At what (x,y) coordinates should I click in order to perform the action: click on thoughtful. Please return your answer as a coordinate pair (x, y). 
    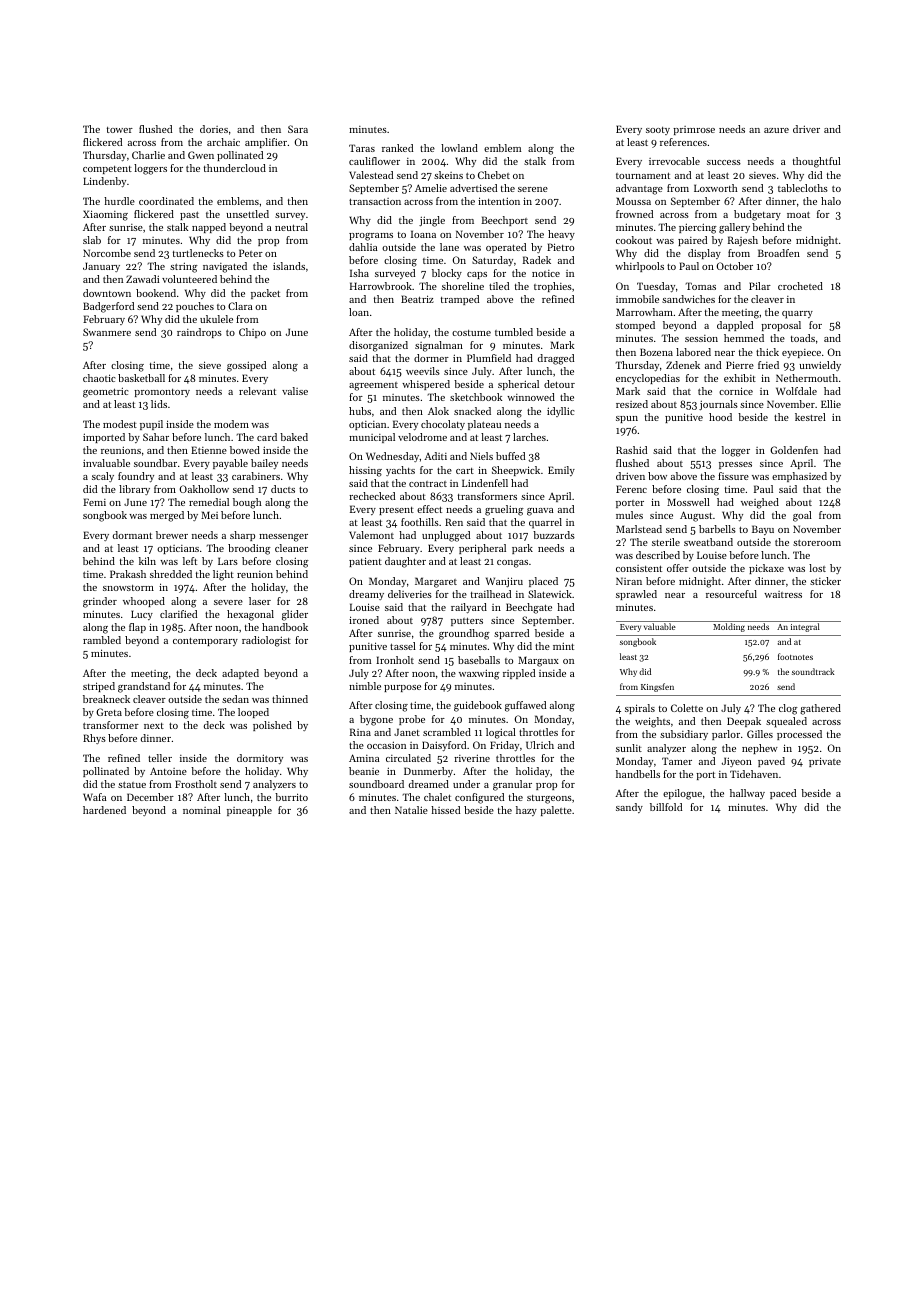
    Looking at the image, I should click on (817, 162).
